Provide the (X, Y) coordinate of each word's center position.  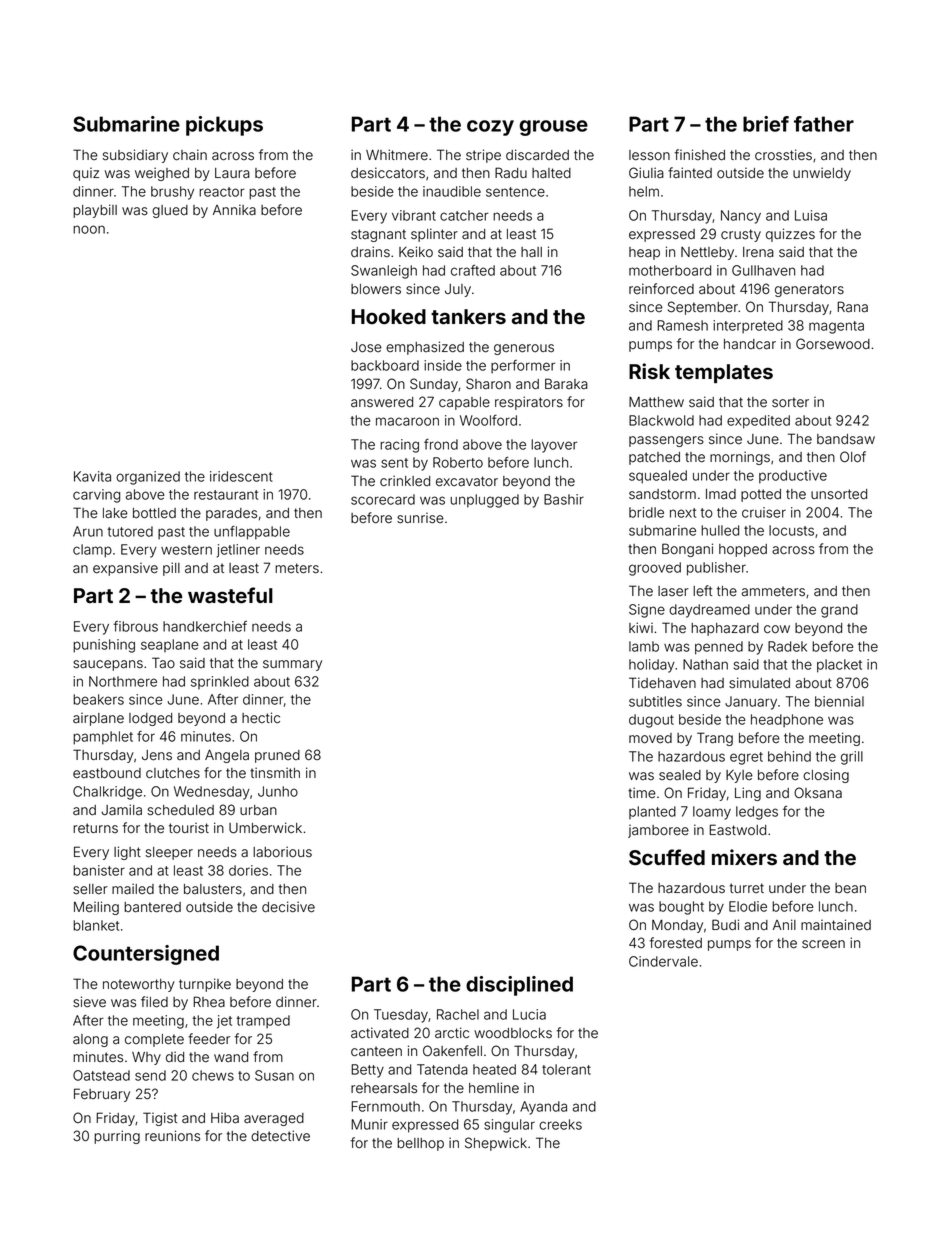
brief (766, 124)
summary (292, 665)
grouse (554, 128)
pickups (224, 126)
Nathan (705, 664)
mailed (133, 889)
